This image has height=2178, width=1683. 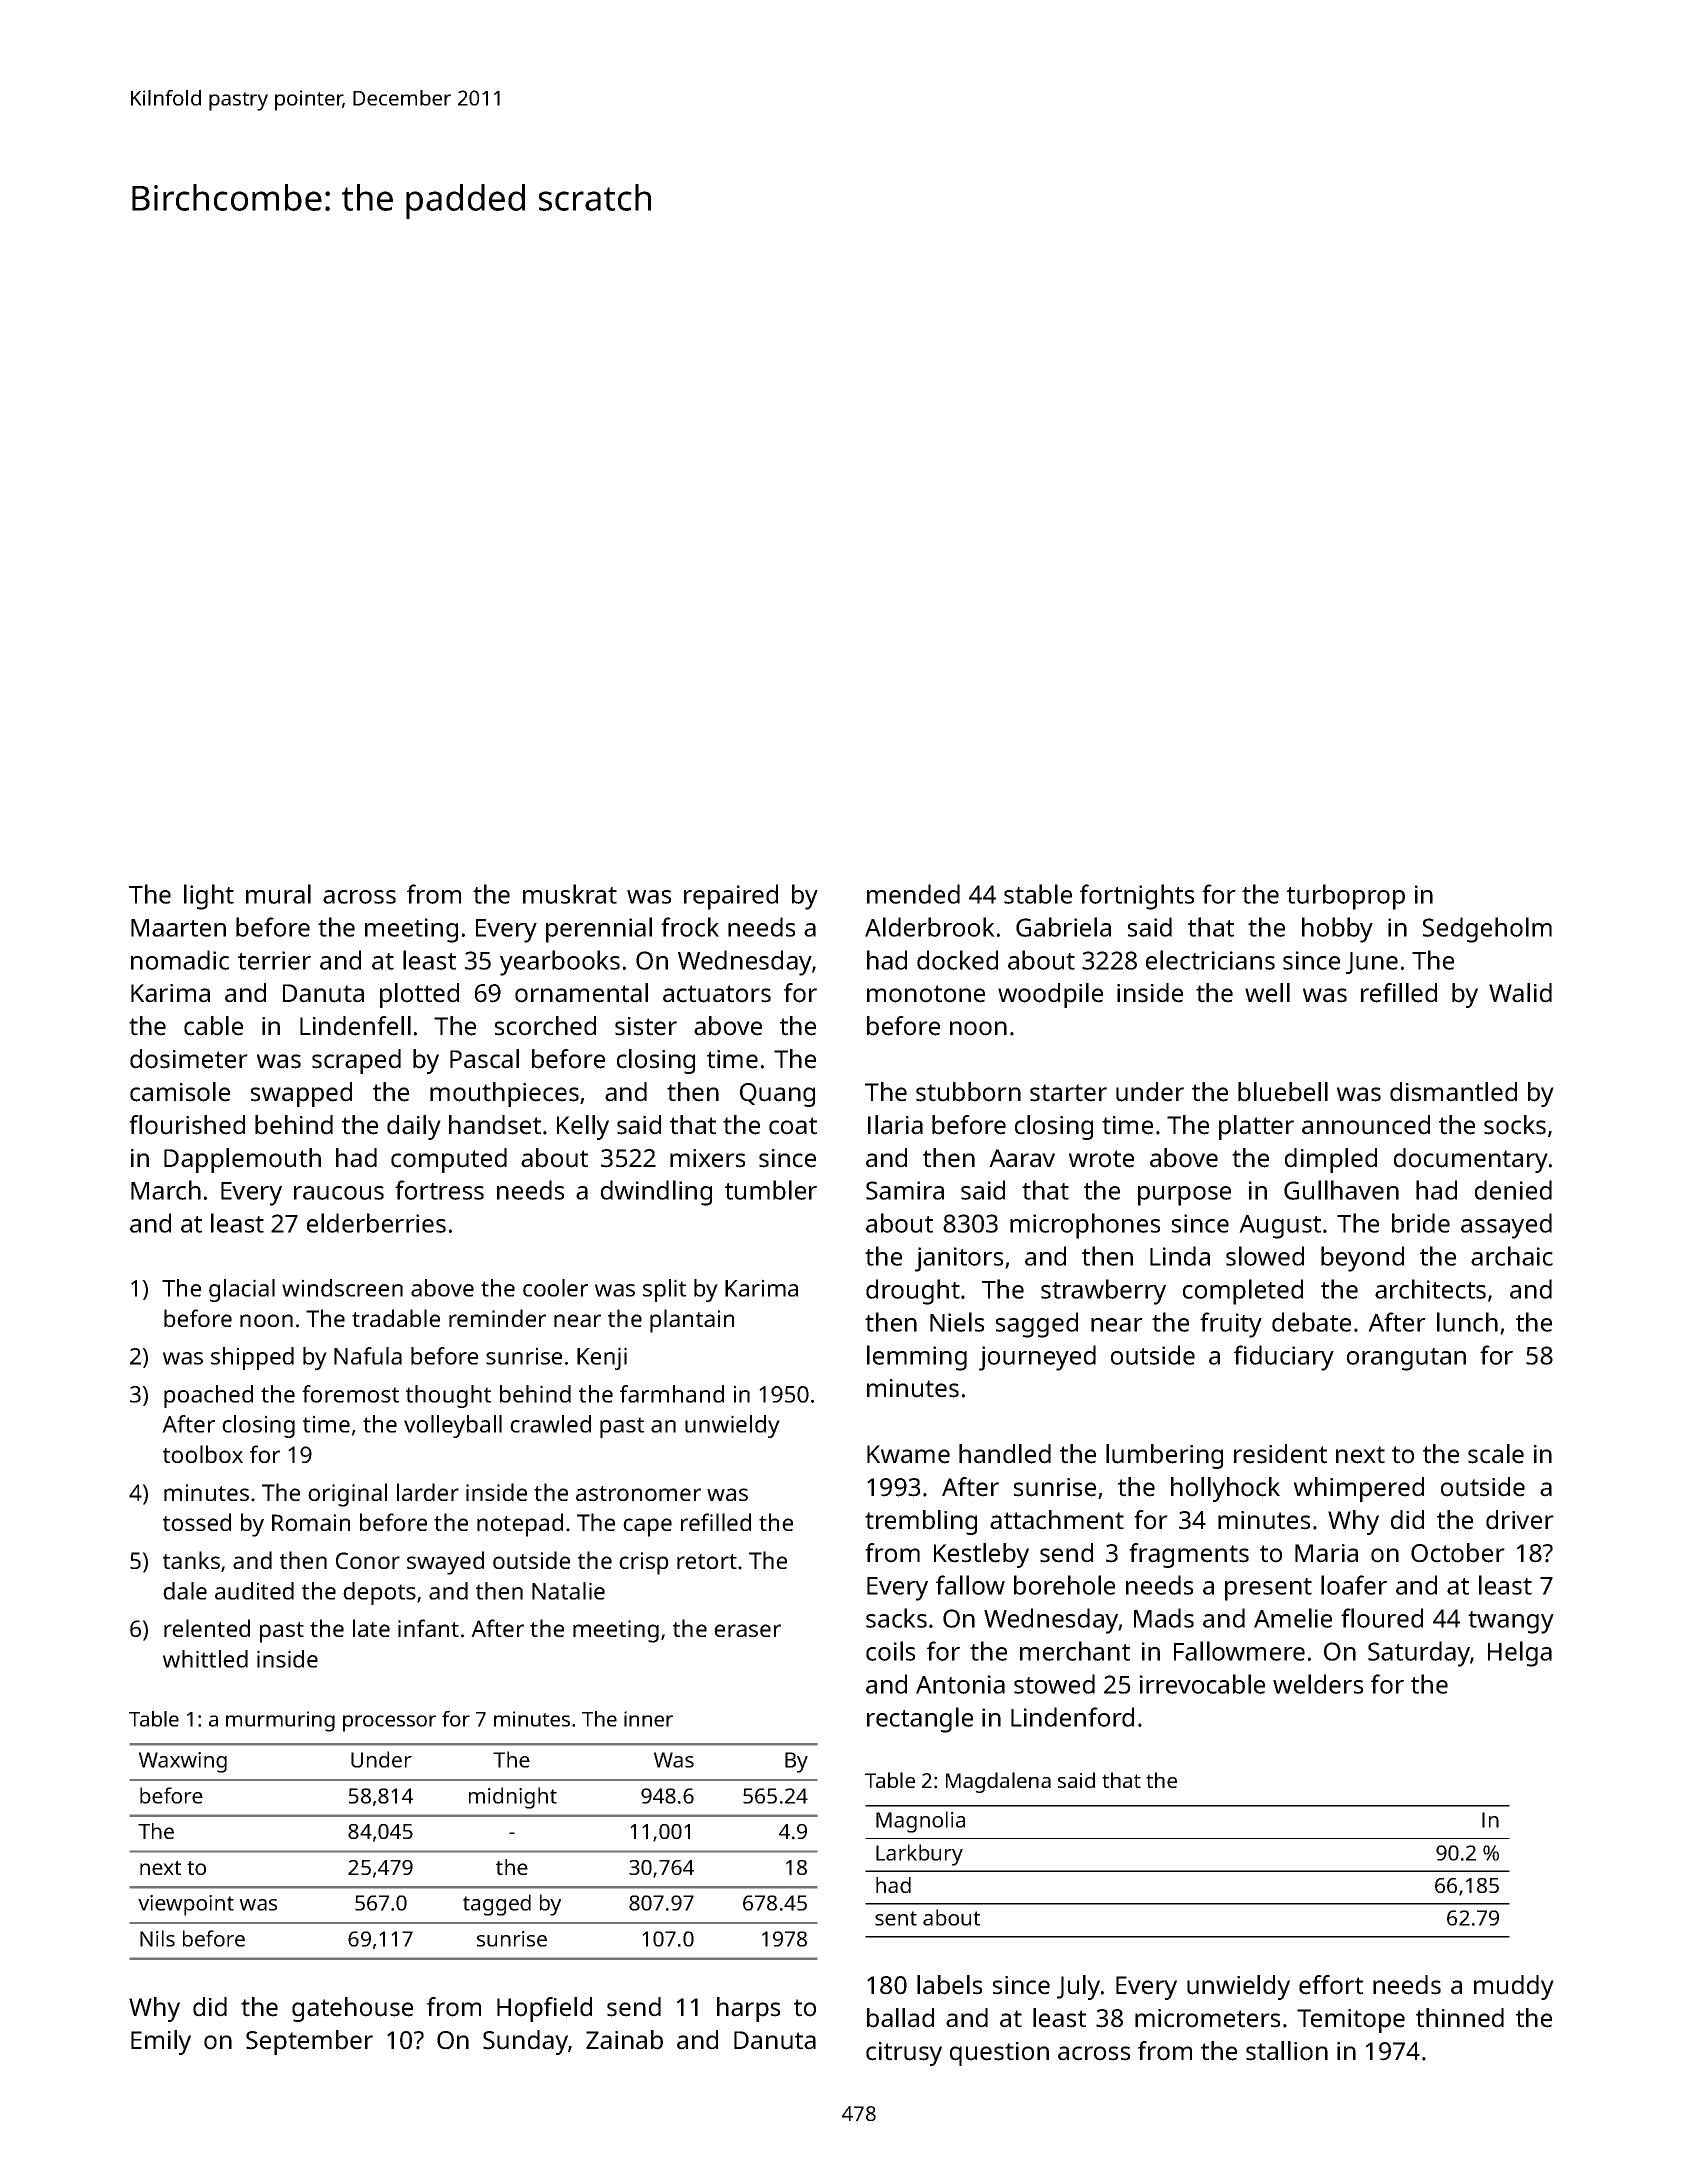 I want to click on light, so click(x=209, y=897).
